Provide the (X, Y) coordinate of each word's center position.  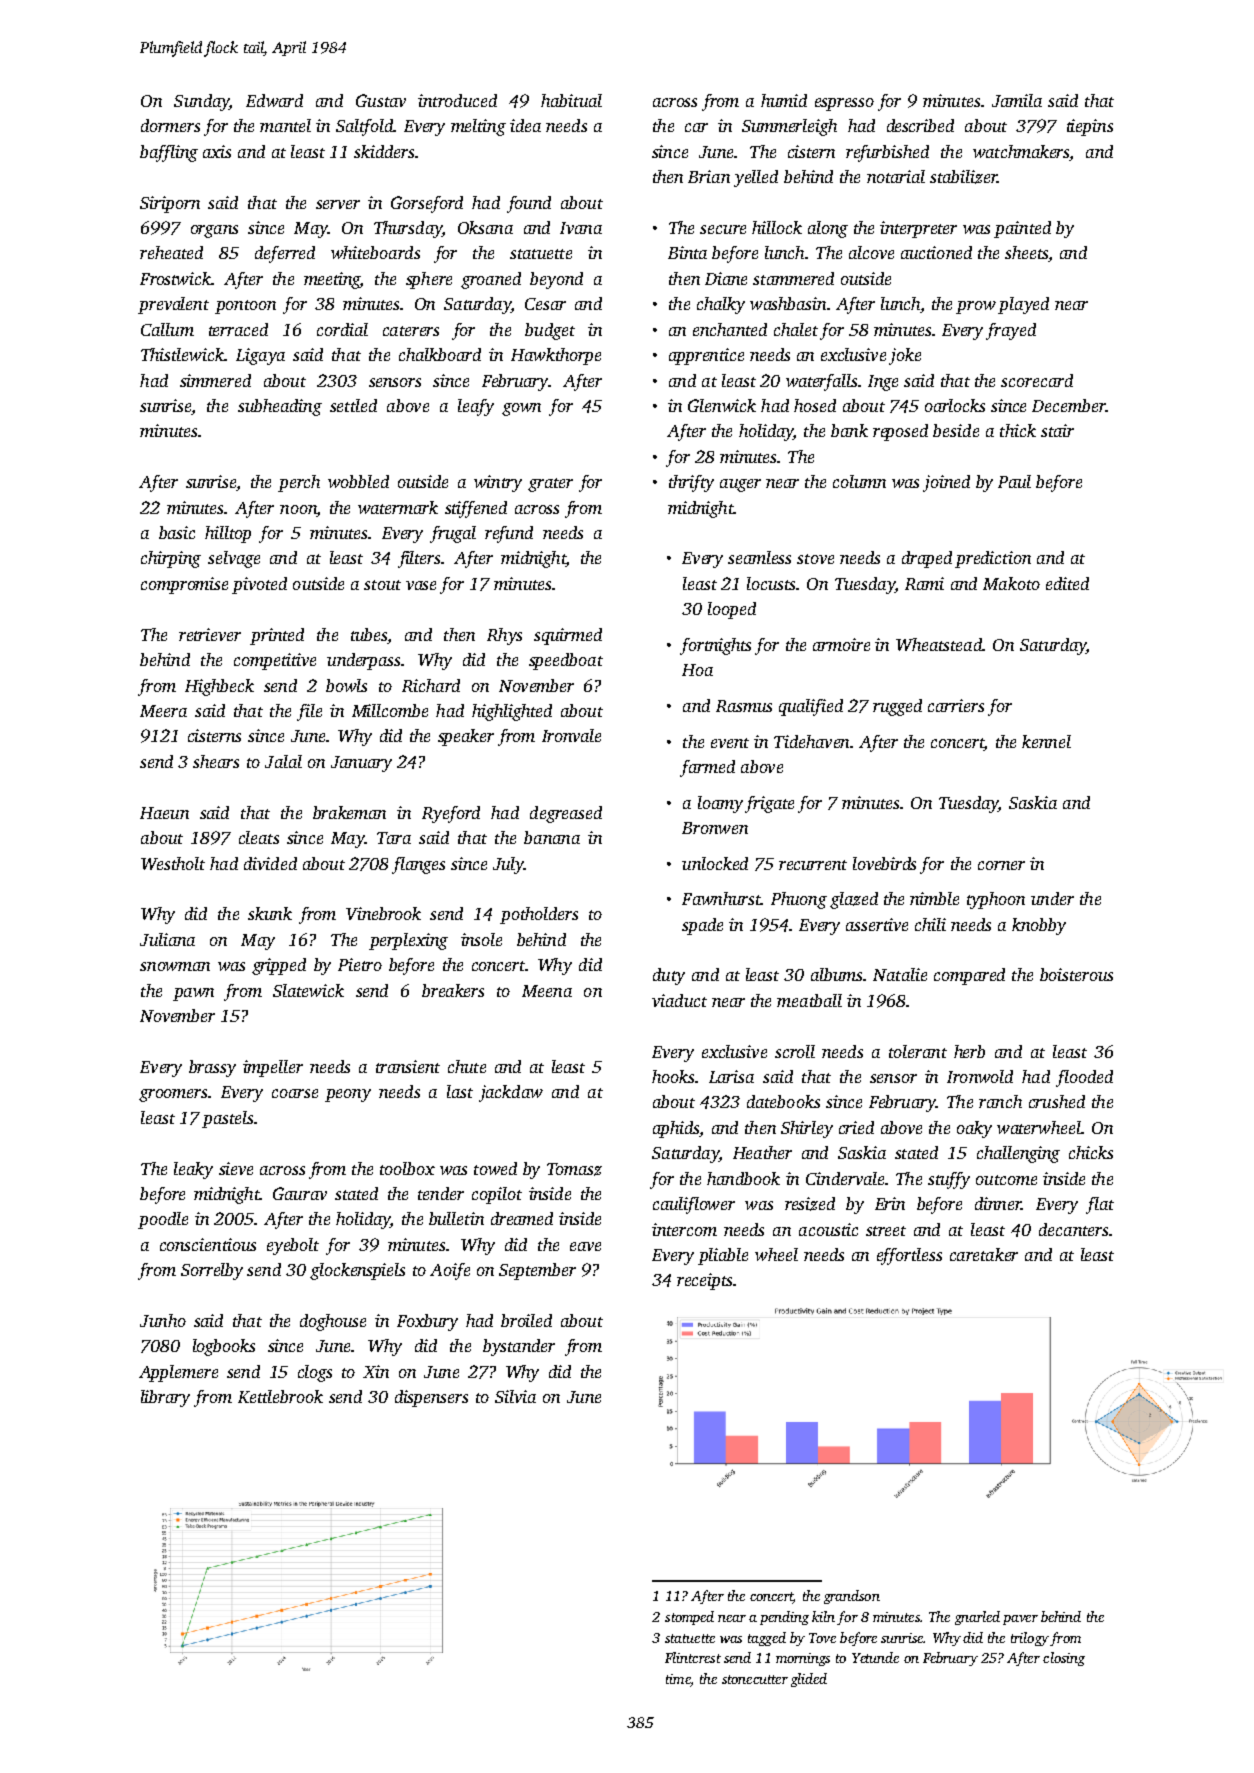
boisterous (1076, 974)
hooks (673, 1076)
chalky (721, 305)
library (165, 1398)
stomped (689, 1618)
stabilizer (963, 177)
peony (348, 1095)
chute (467, 1066)
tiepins (1090, 127)
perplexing (408, 941)
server (338, 204)
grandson (852, 1597)
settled (353, 405)
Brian (709, 176)
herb (969, 1051)
